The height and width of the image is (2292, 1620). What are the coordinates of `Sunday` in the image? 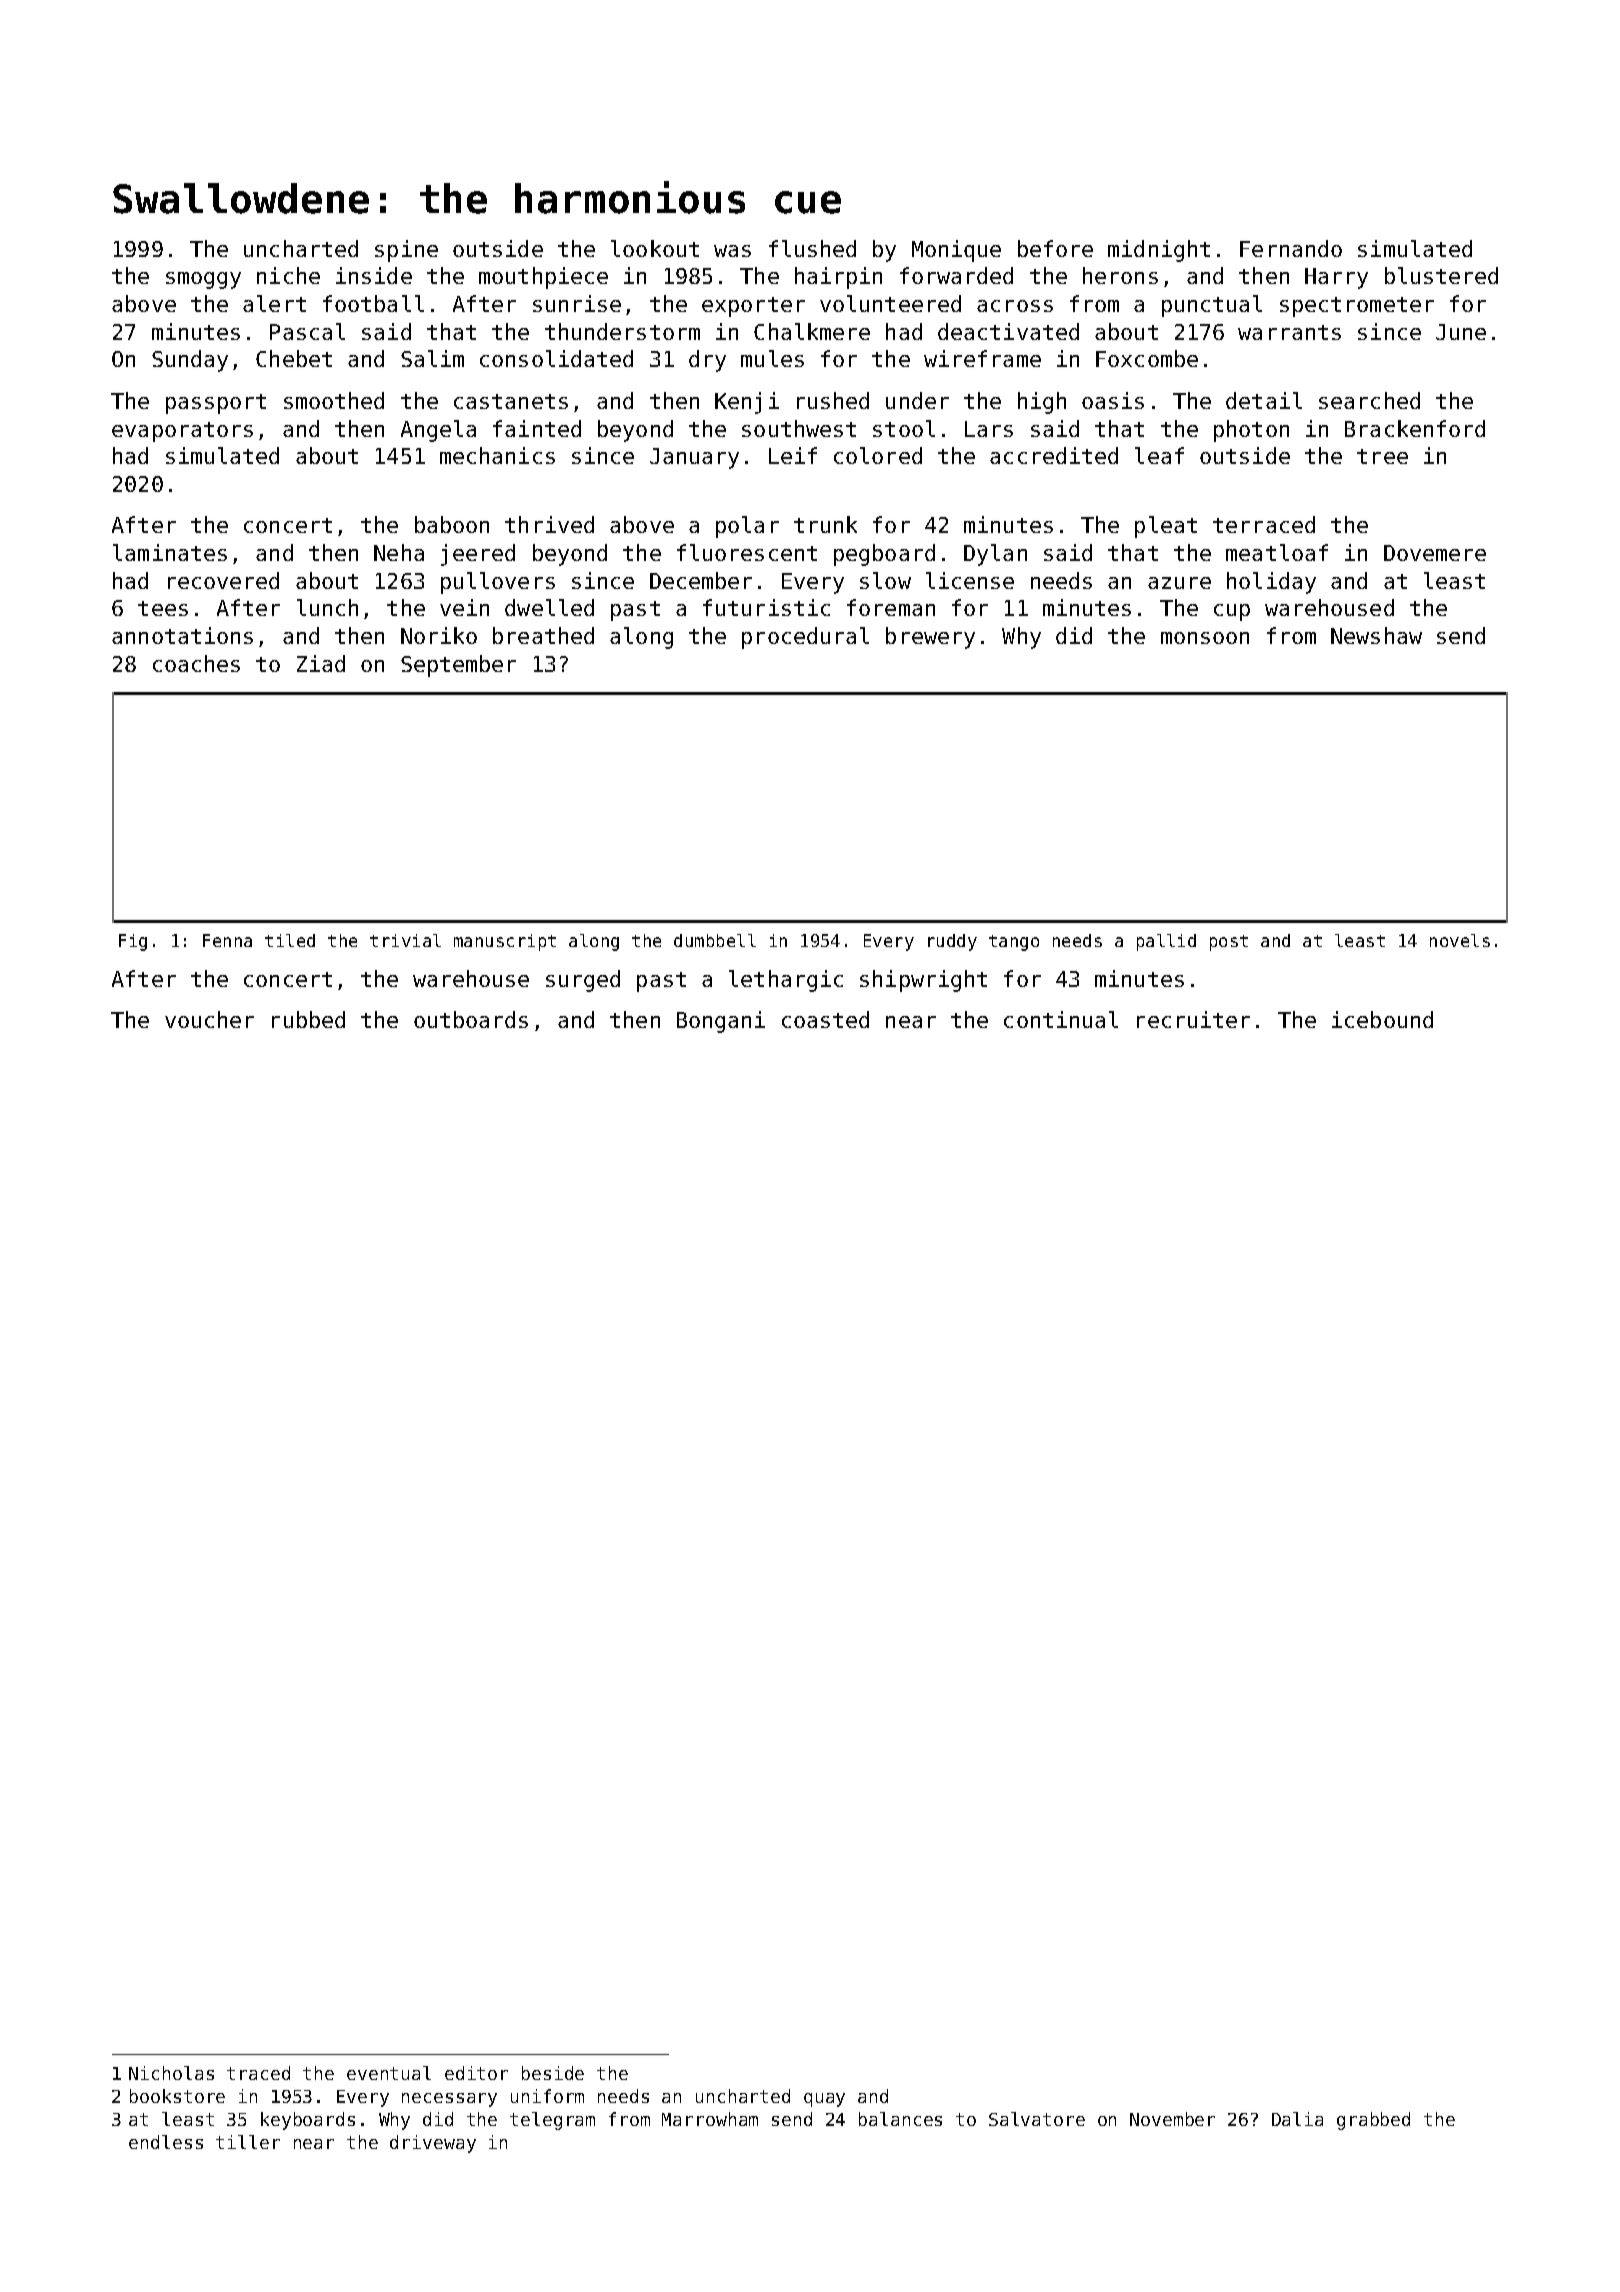 It's located at (190, 361).
